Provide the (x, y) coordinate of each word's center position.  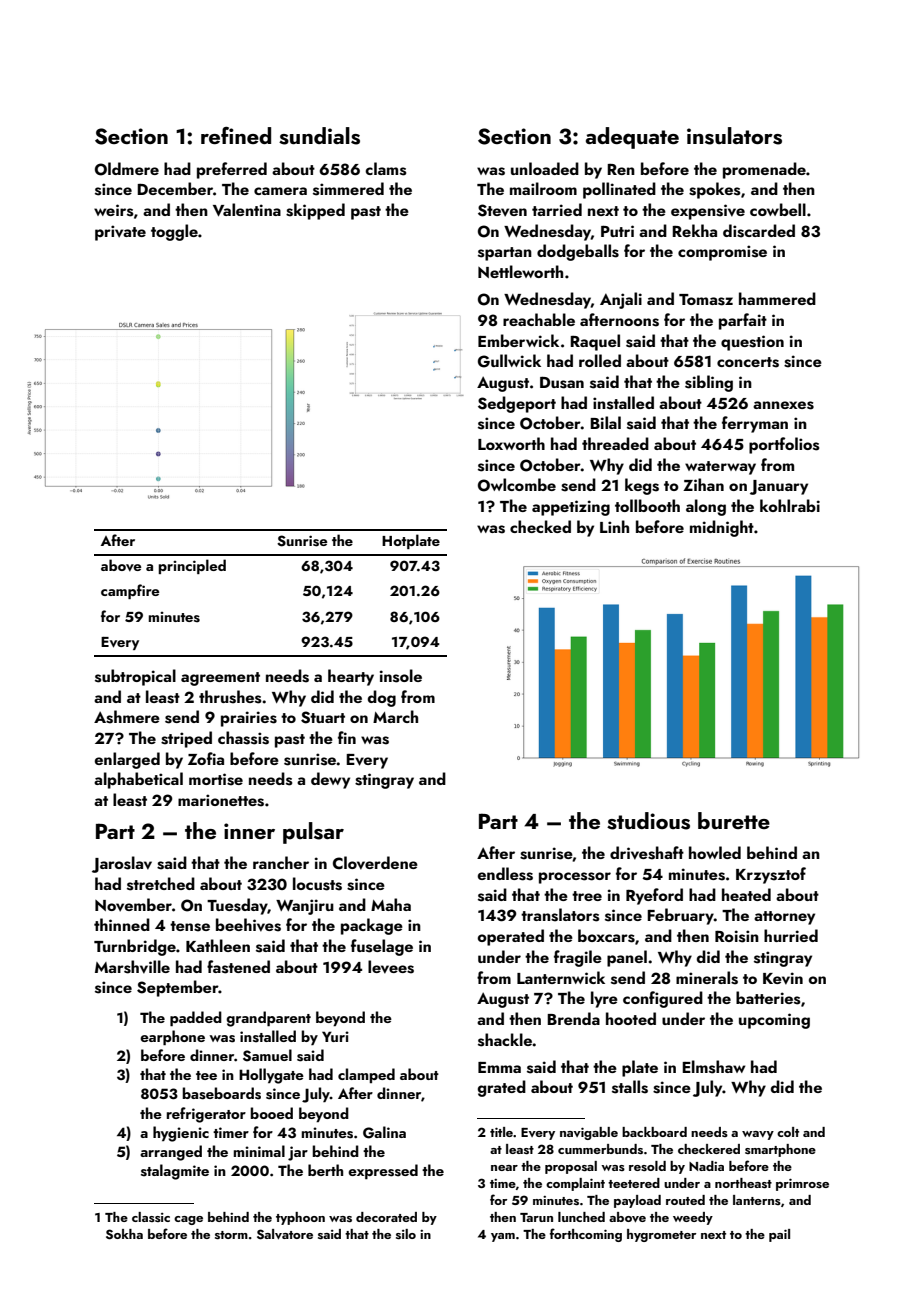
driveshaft (647, 853)
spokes (714, 190)
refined (236, 135)
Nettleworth (520, 271)
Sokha (124, 1234)
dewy (330, 780)
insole (401, 676)
